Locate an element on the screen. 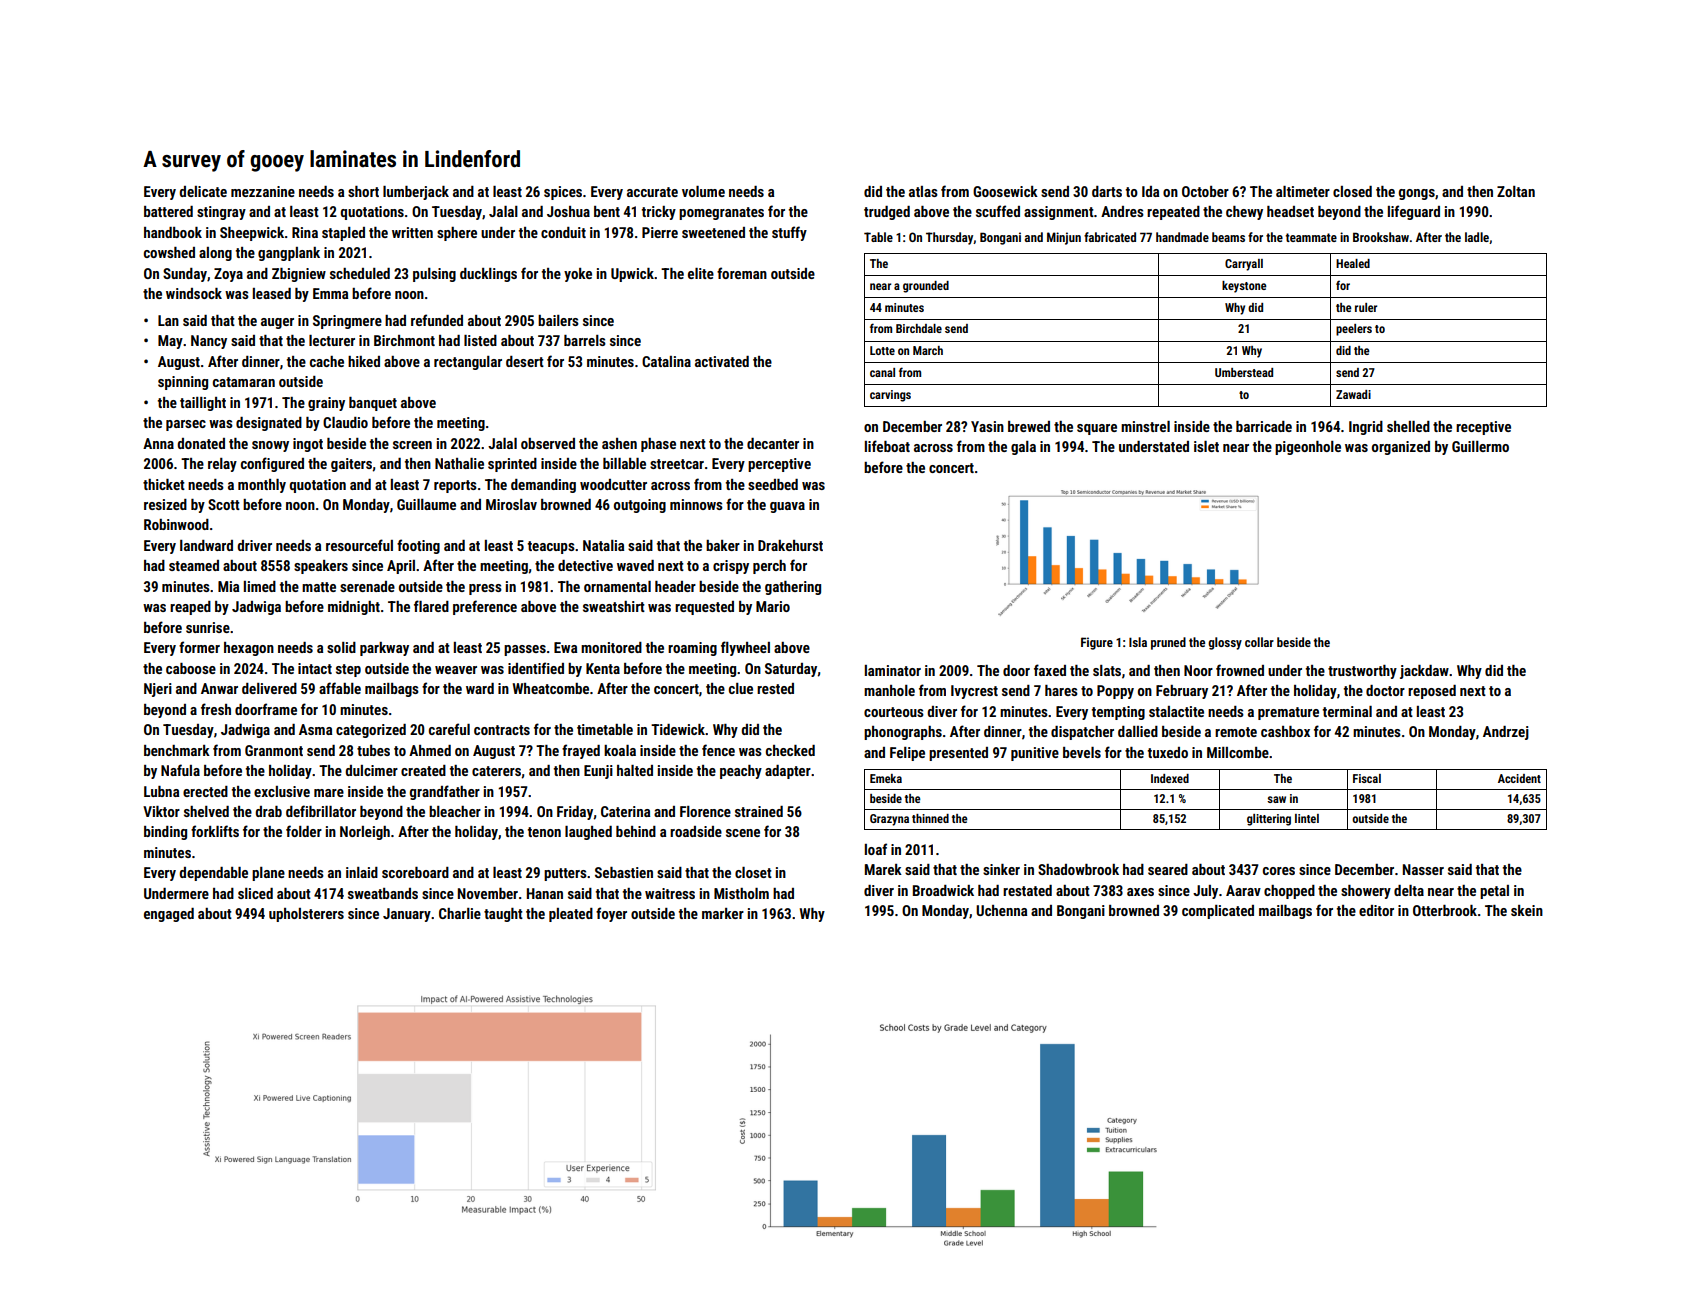 This screenshot has height=1306, width=1690. Uchenna is located at coordinates (1001, 910).
